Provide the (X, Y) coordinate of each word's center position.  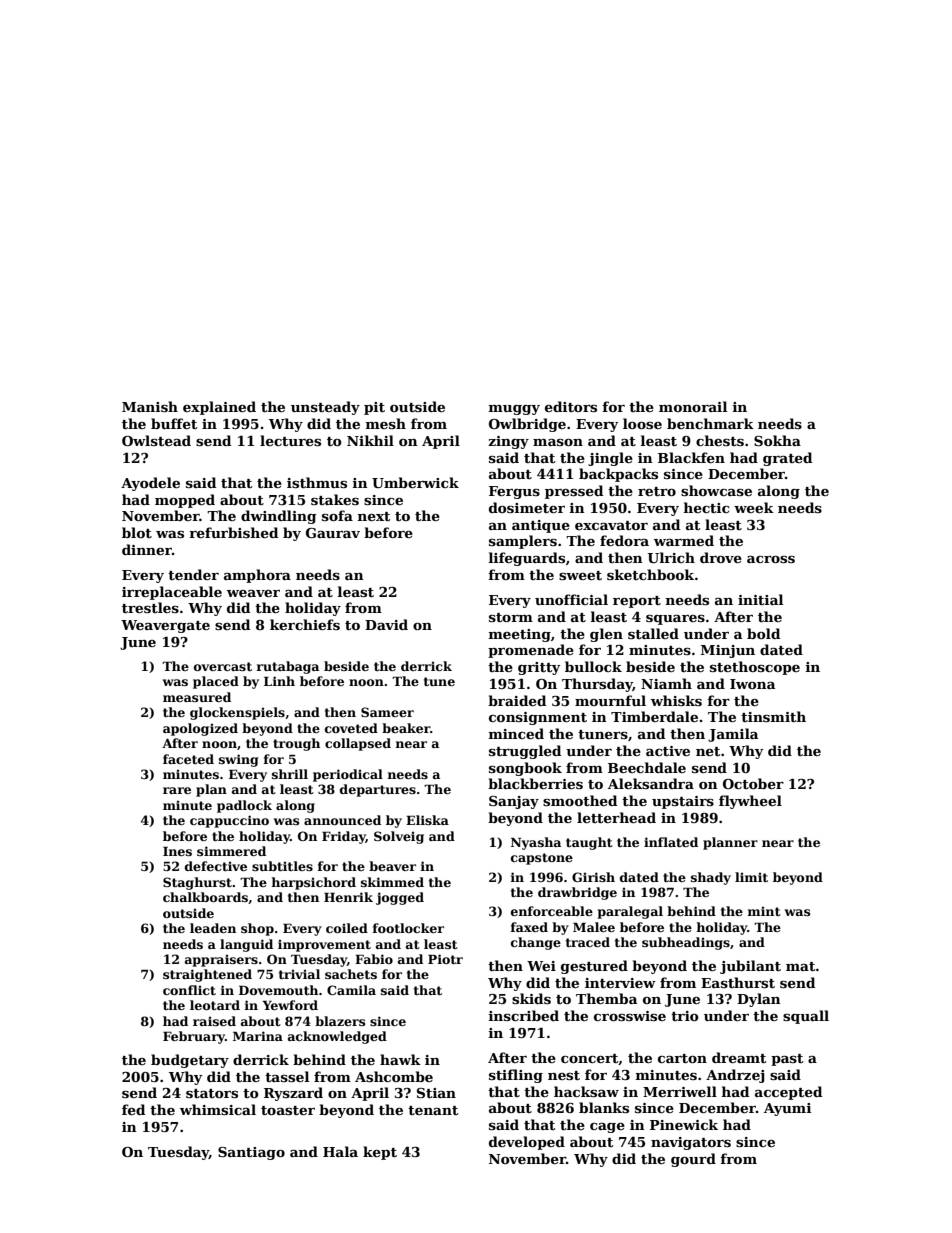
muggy (514, 410)
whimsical (218, 1109)
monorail (693, 406)
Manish (150, 406)
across (771, 559)
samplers (523, 542)
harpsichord (313, 883)
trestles (150, 607)
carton (682, 1058)
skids (531, 998)
